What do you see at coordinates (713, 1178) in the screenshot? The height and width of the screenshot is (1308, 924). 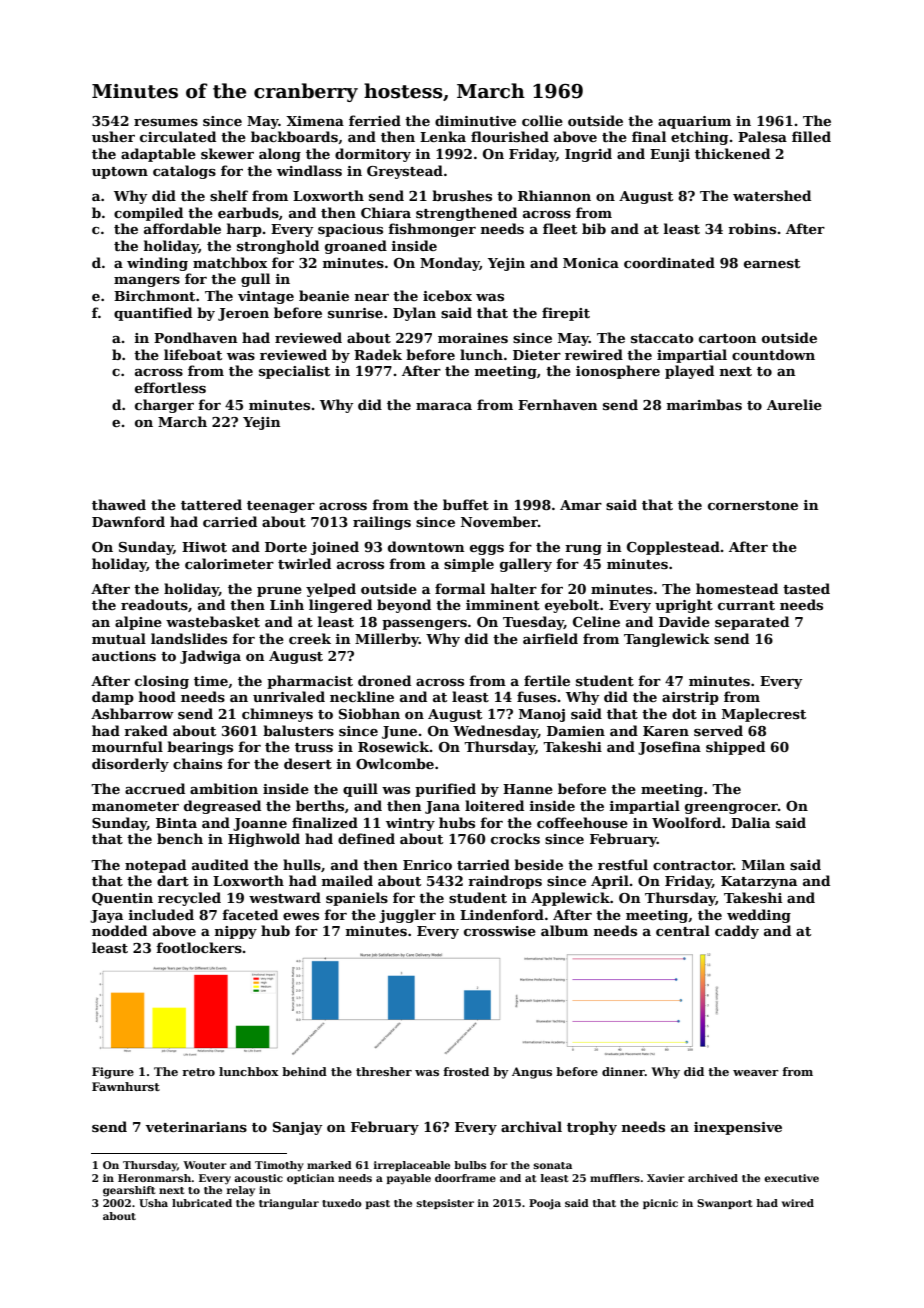 I see `archived` at bounding box center [713, 1178].
